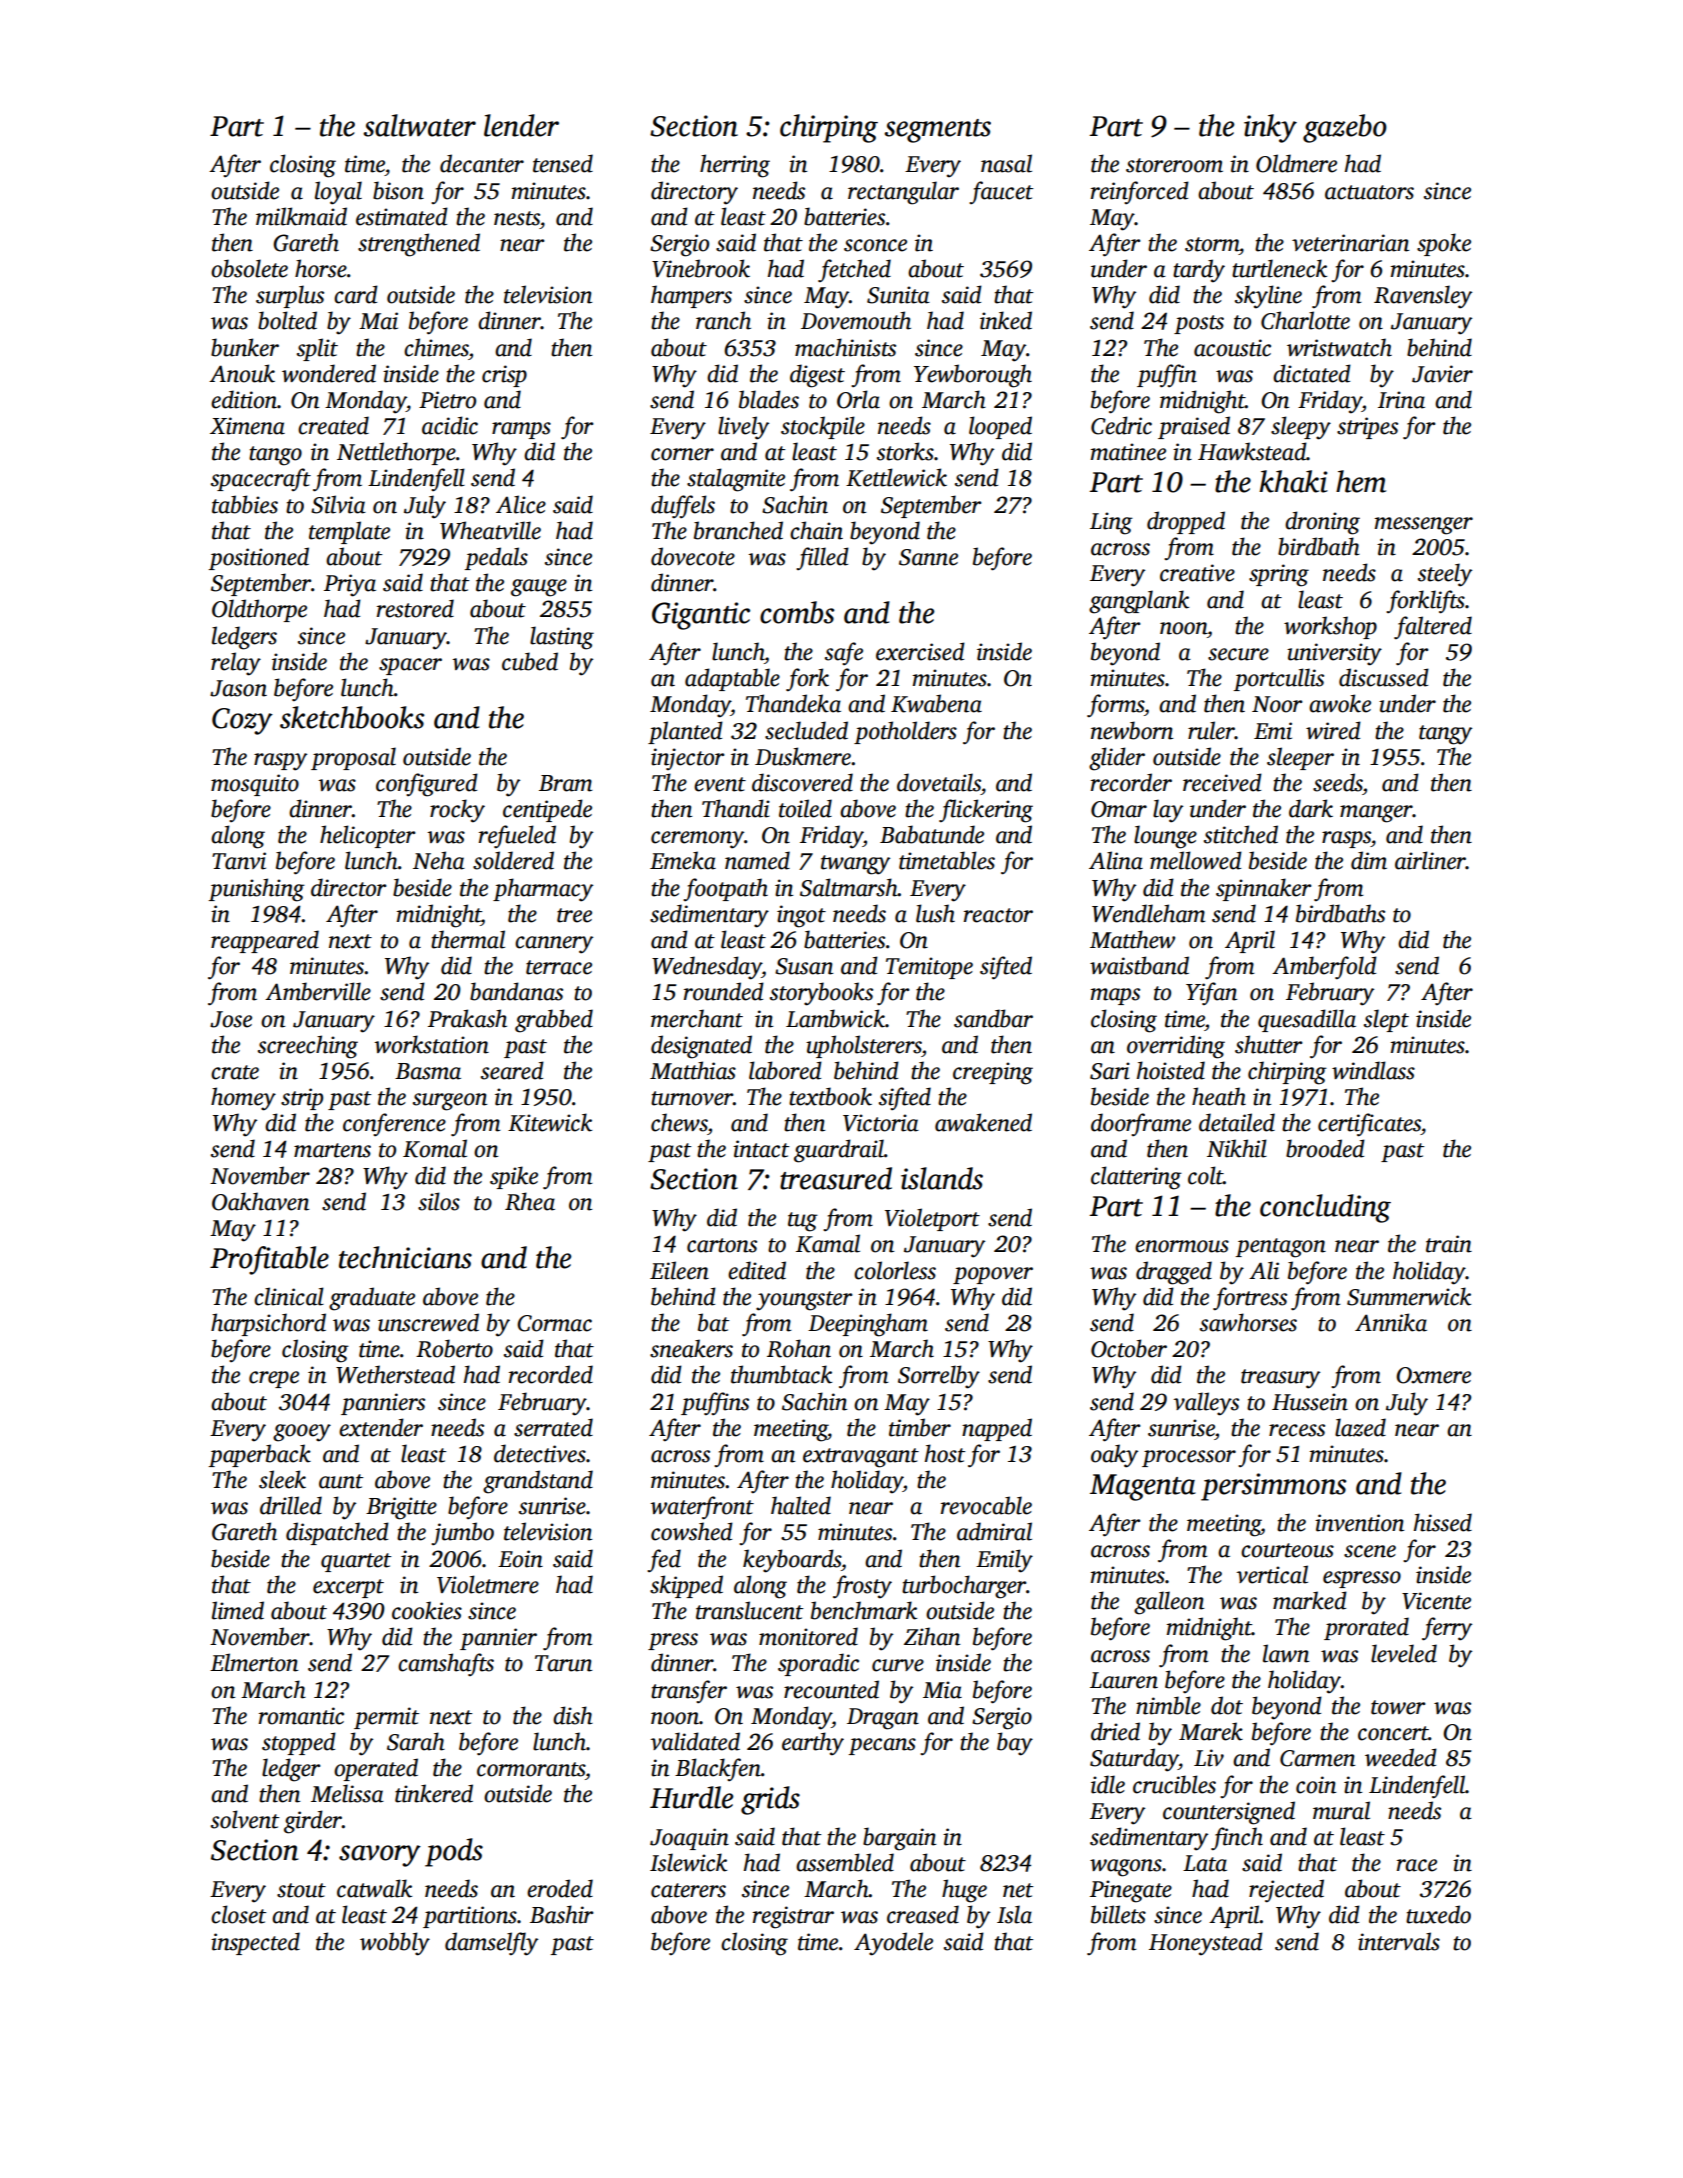  I want to click on chimes, so click(436, 347).
